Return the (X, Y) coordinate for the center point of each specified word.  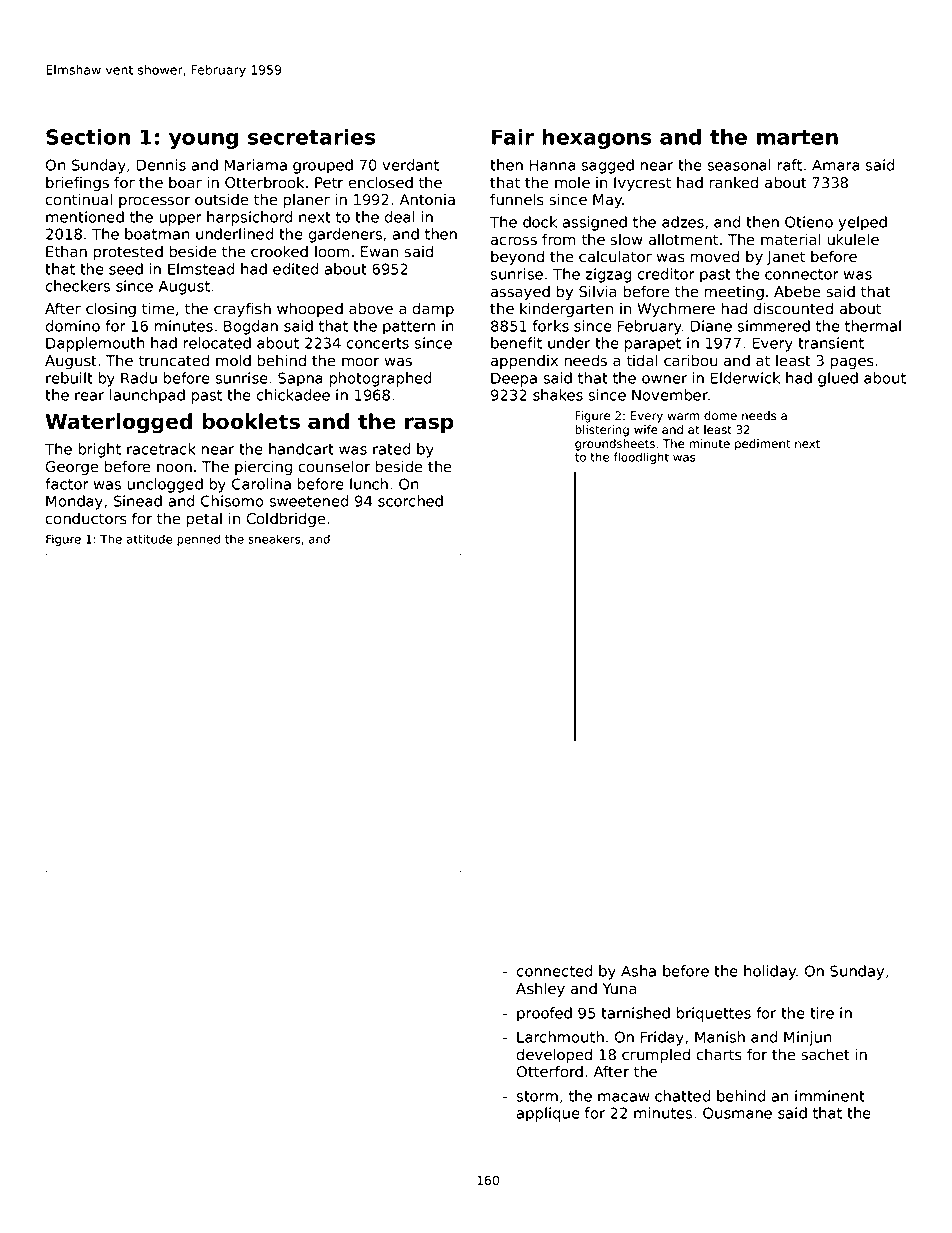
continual (79, 199)
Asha (638, 971)
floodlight (641, 458)
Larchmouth (560, 1037)
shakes (558, 395)
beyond (517, 257)
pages (852, 363)
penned (198, 540)
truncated (174, 360)
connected (554, 971)
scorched (410, 501)
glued (838, 379)
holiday (770, 972)
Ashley (540, 989)
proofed (544, 1014)
